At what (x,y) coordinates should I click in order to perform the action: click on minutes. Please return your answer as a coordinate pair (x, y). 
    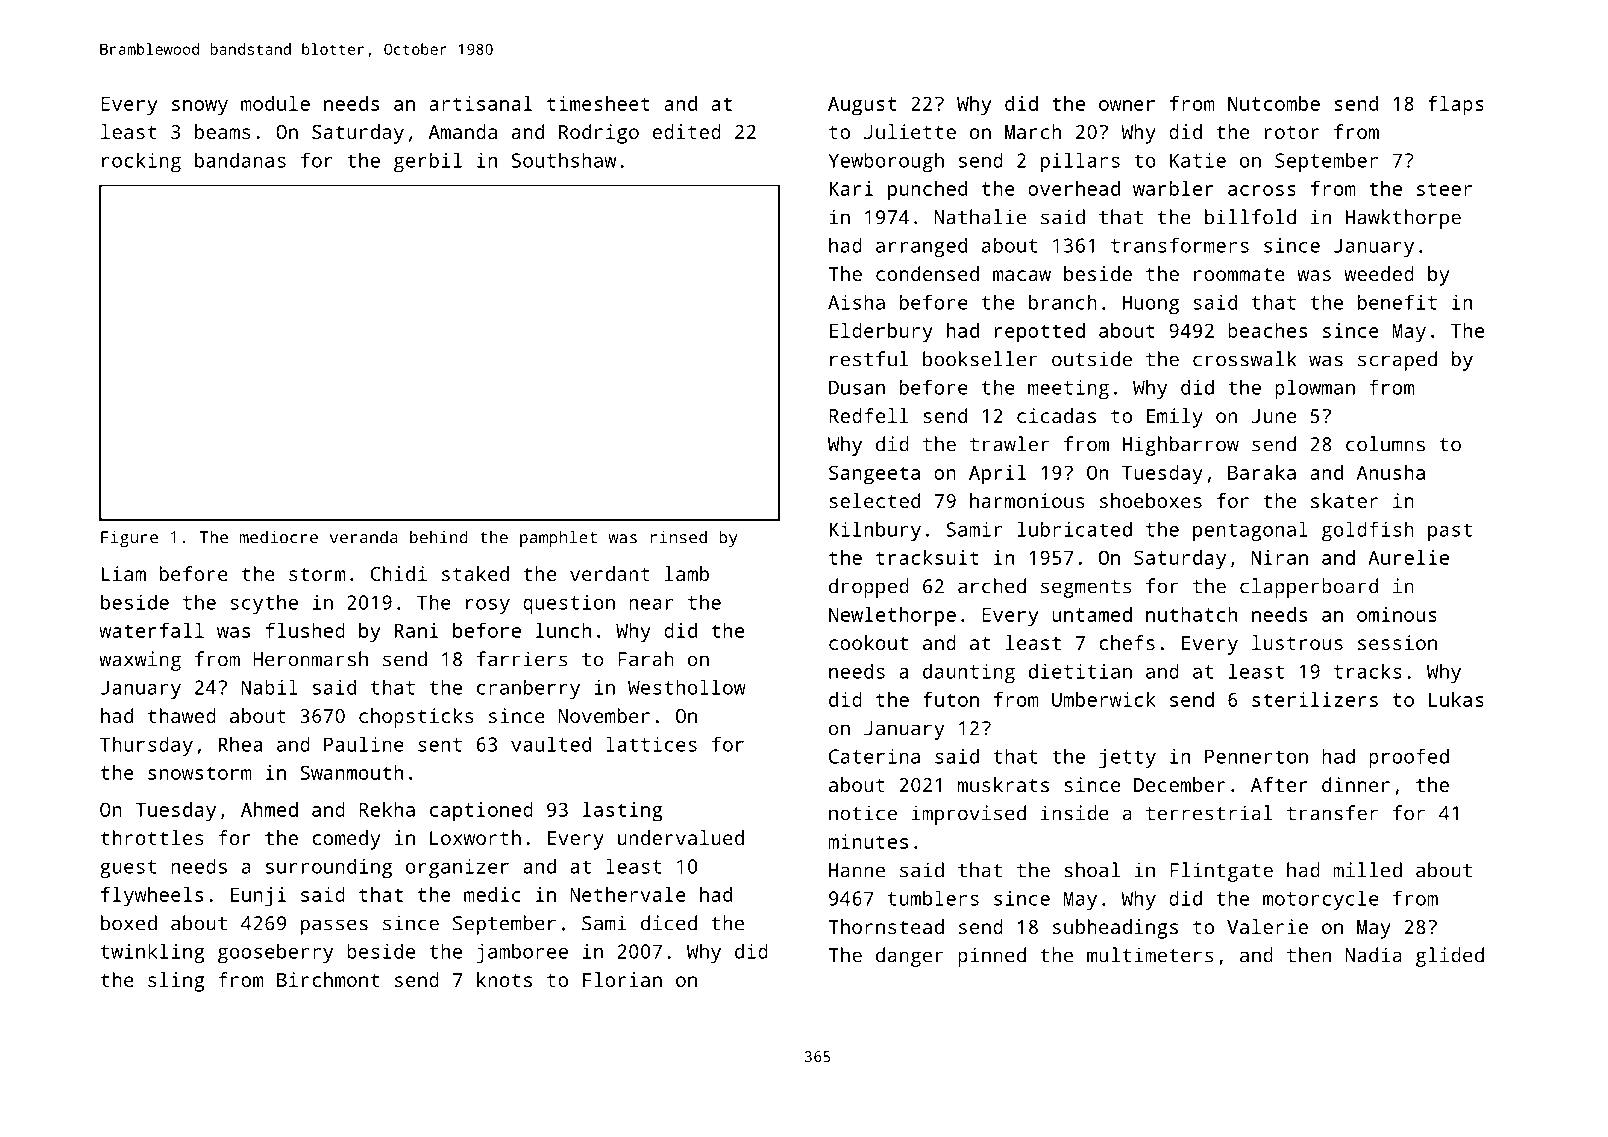
    Looking at the image, I should click on (868, 841).
